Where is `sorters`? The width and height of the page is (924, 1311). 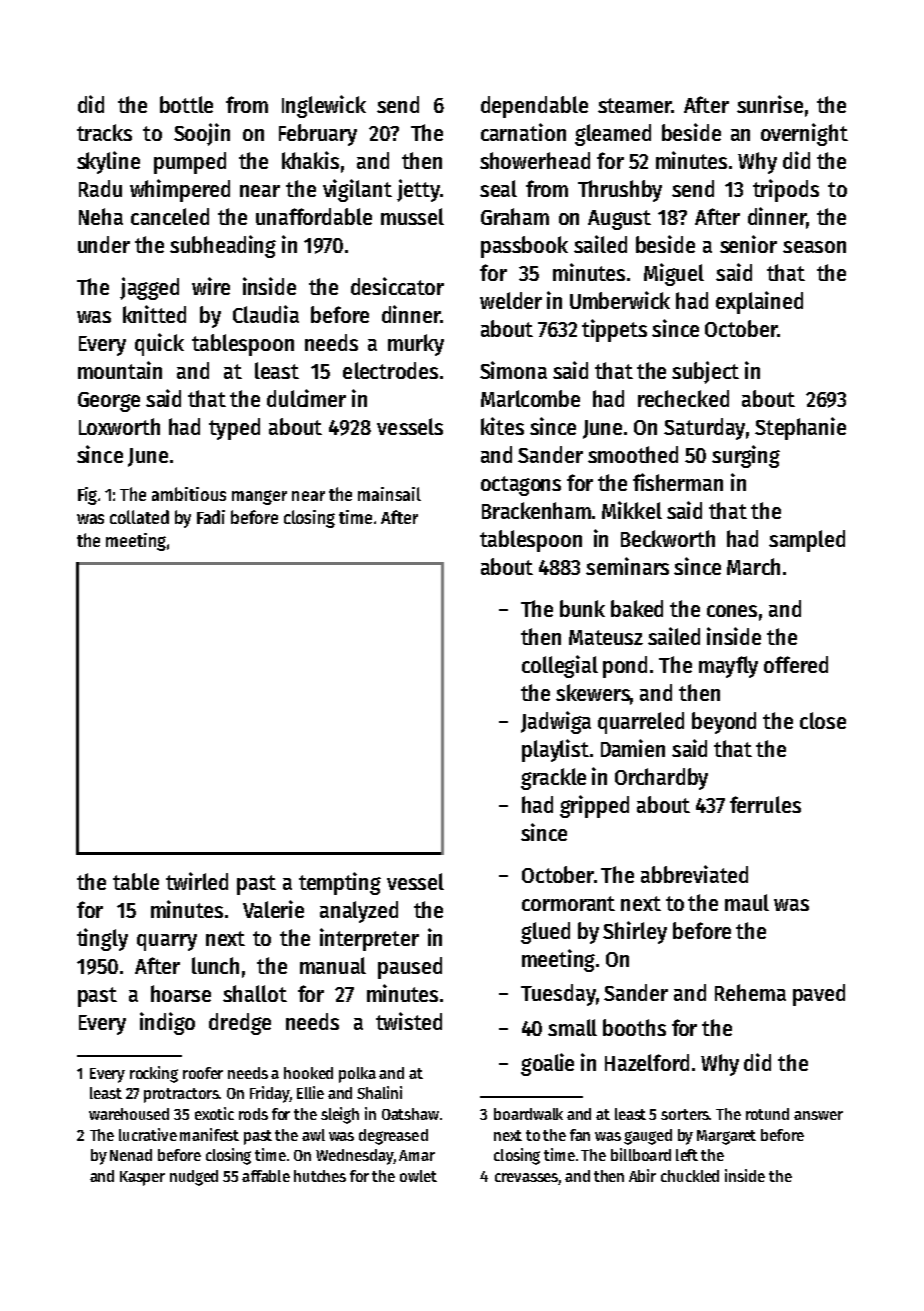
sorters is located at coordinates (685, 1114).
